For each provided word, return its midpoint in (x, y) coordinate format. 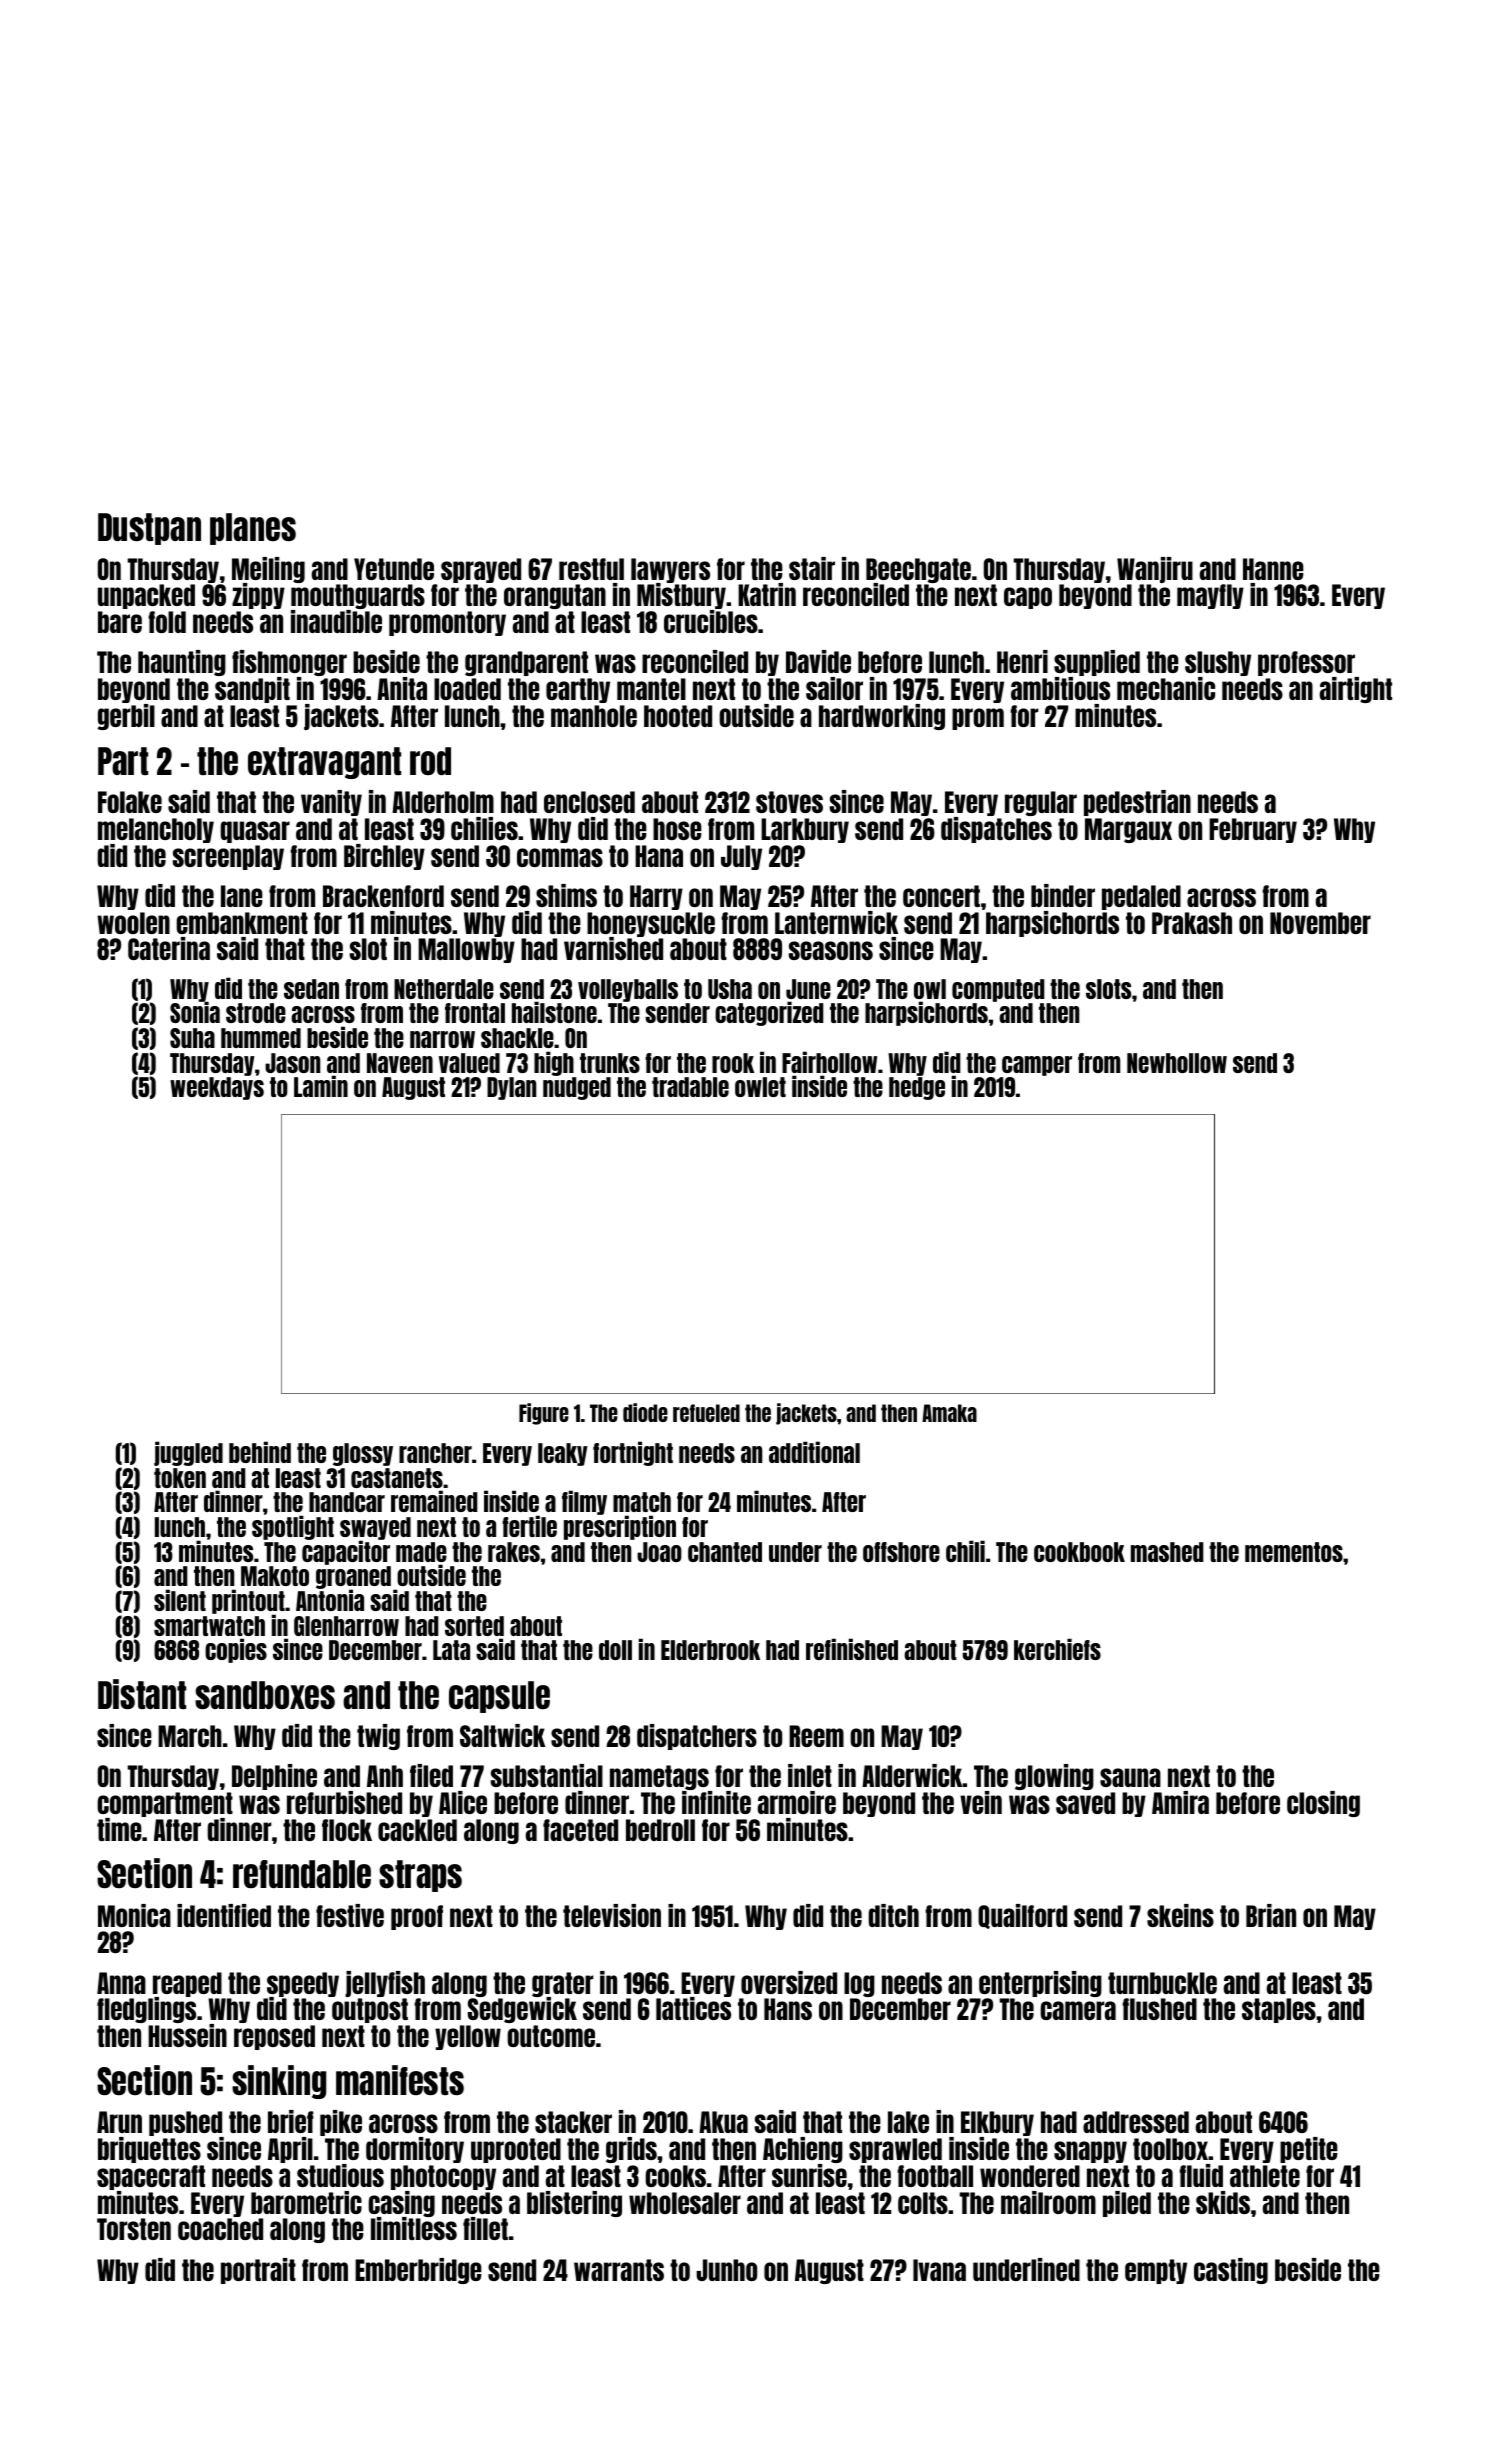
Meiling (268, 570)
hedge (917, 1088)
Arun (119, 2122)
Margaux (1128, 830)
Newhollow (1177, 1063)
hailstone (554, 1012)
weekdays (217, 1088)
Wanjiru (1155, 570)
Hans (788, 2009)
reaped (187, 1985)
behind (260, 1452)
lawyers (670, 571)
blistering (574, 2204)
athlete (1265, 2176)
